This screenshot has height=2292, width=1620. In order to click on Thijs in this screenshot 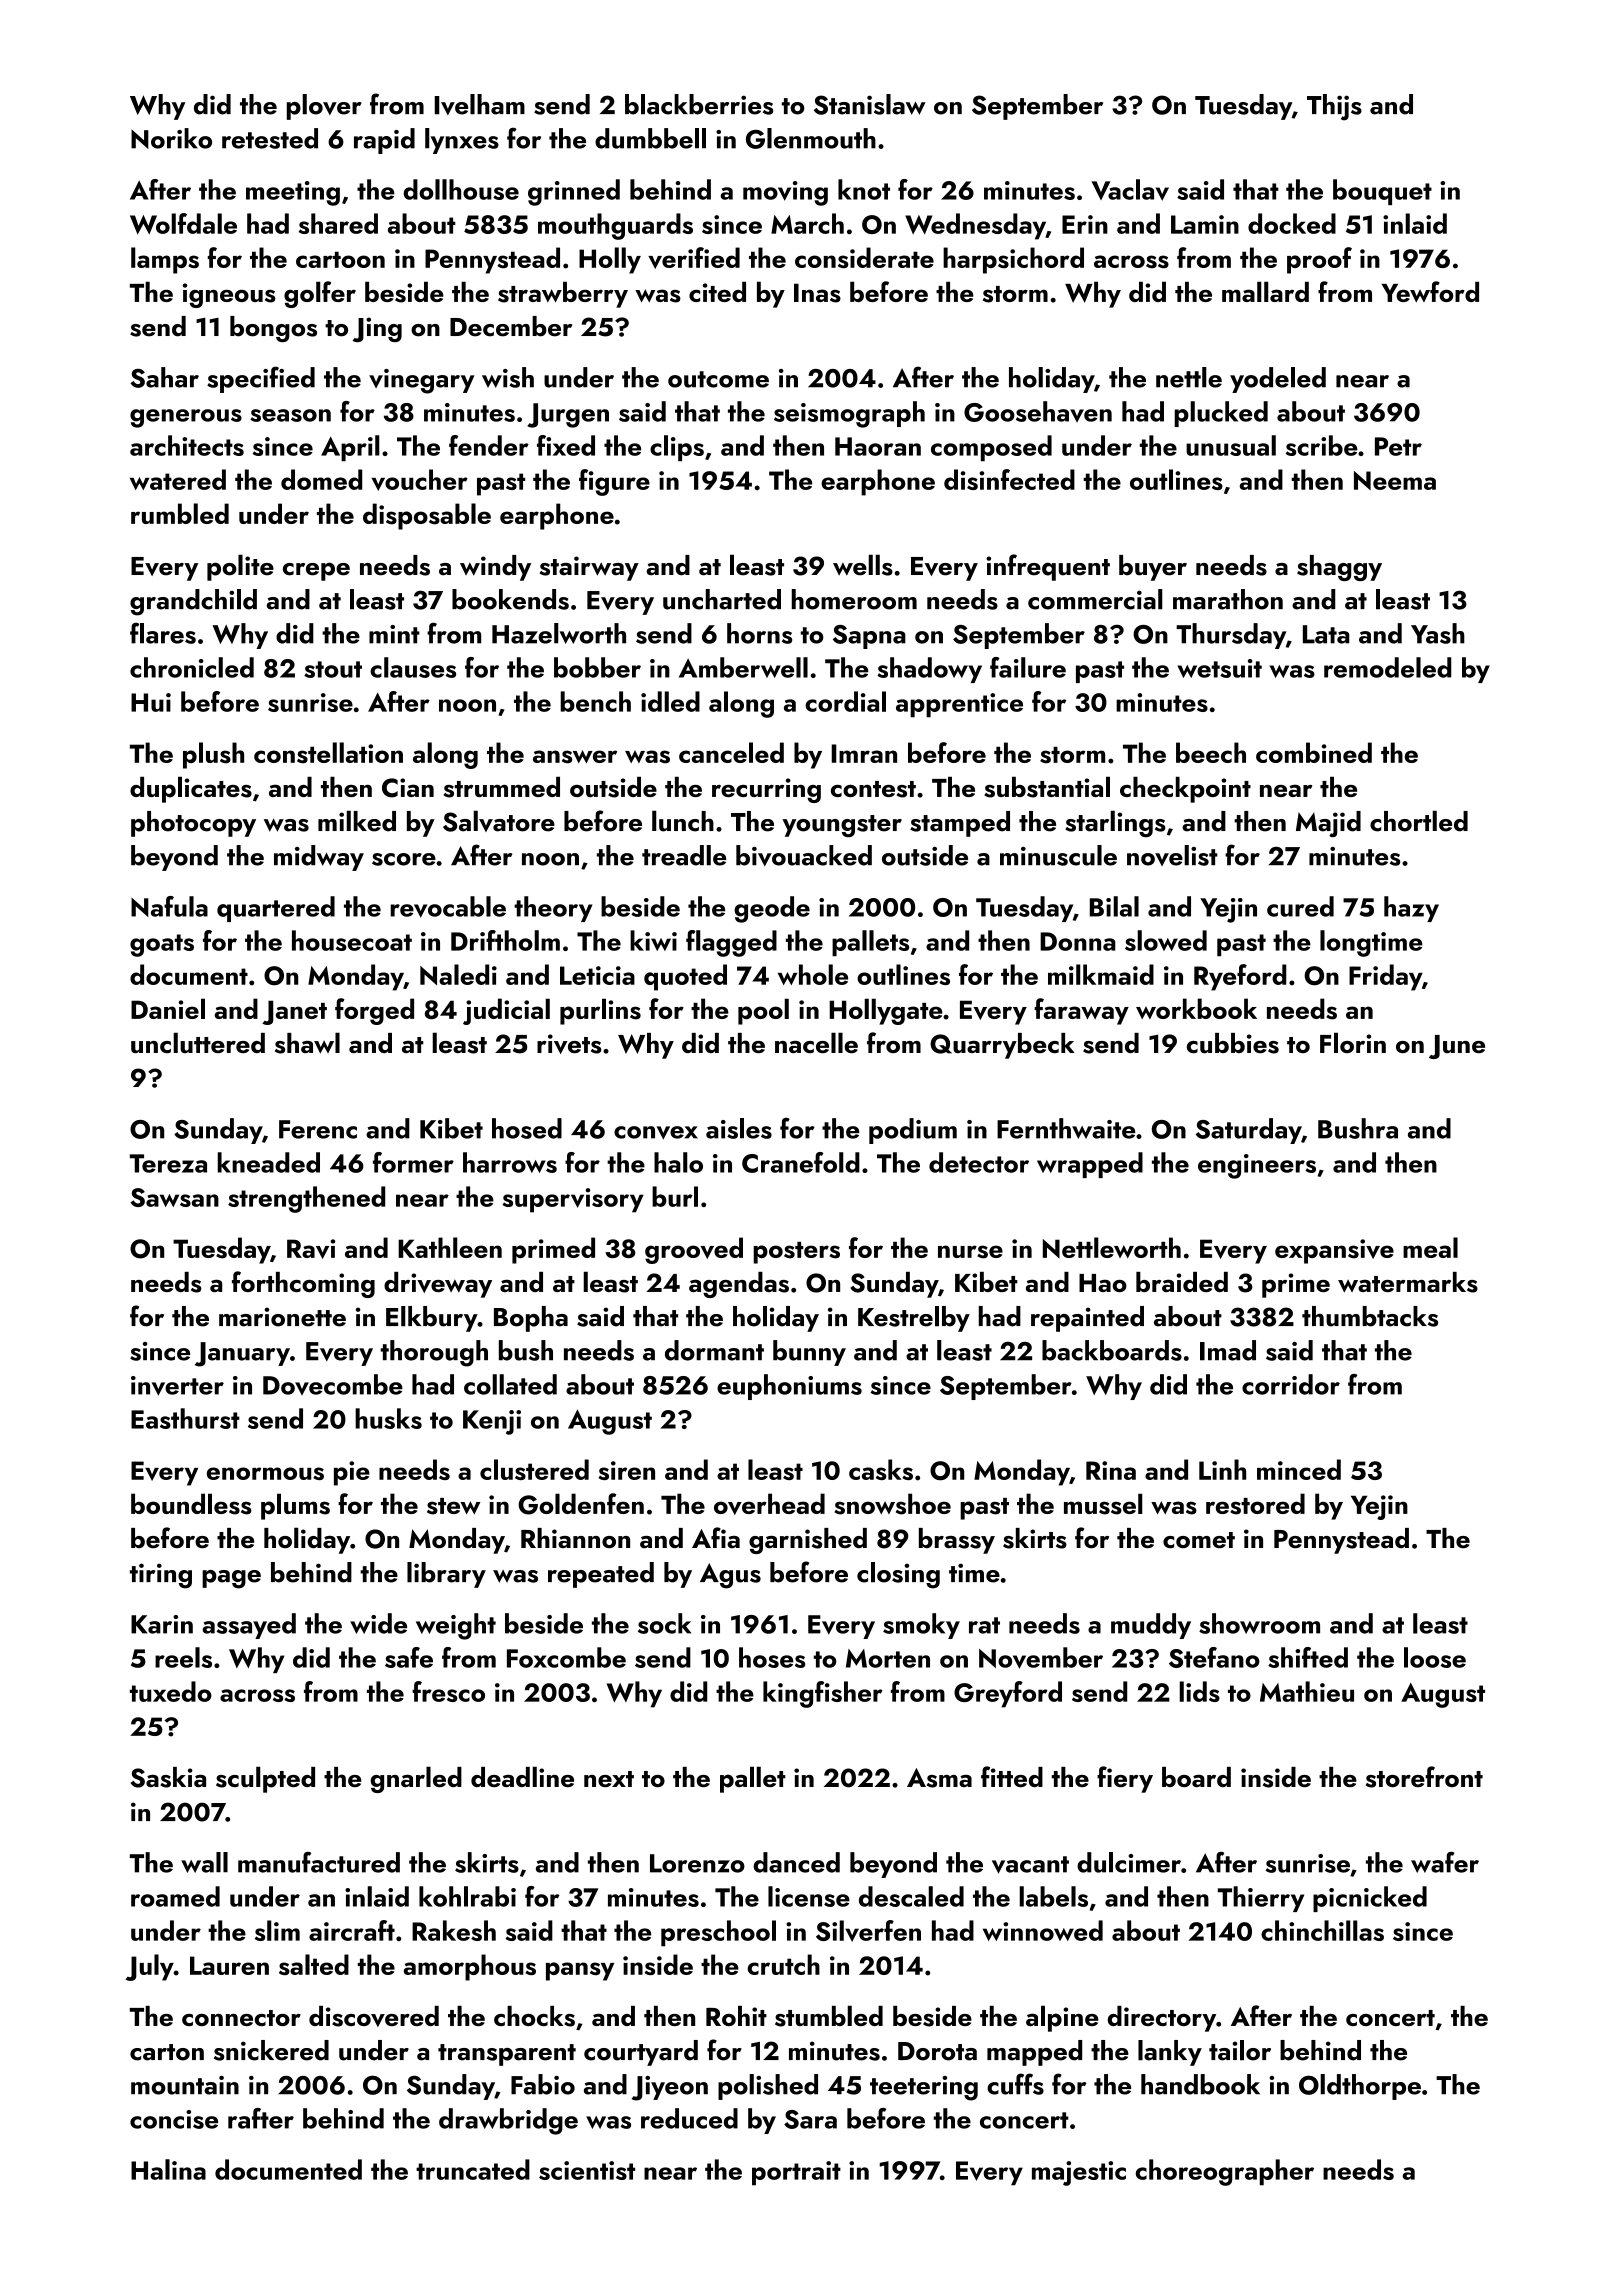, I will do `click(1334, 107)`.
